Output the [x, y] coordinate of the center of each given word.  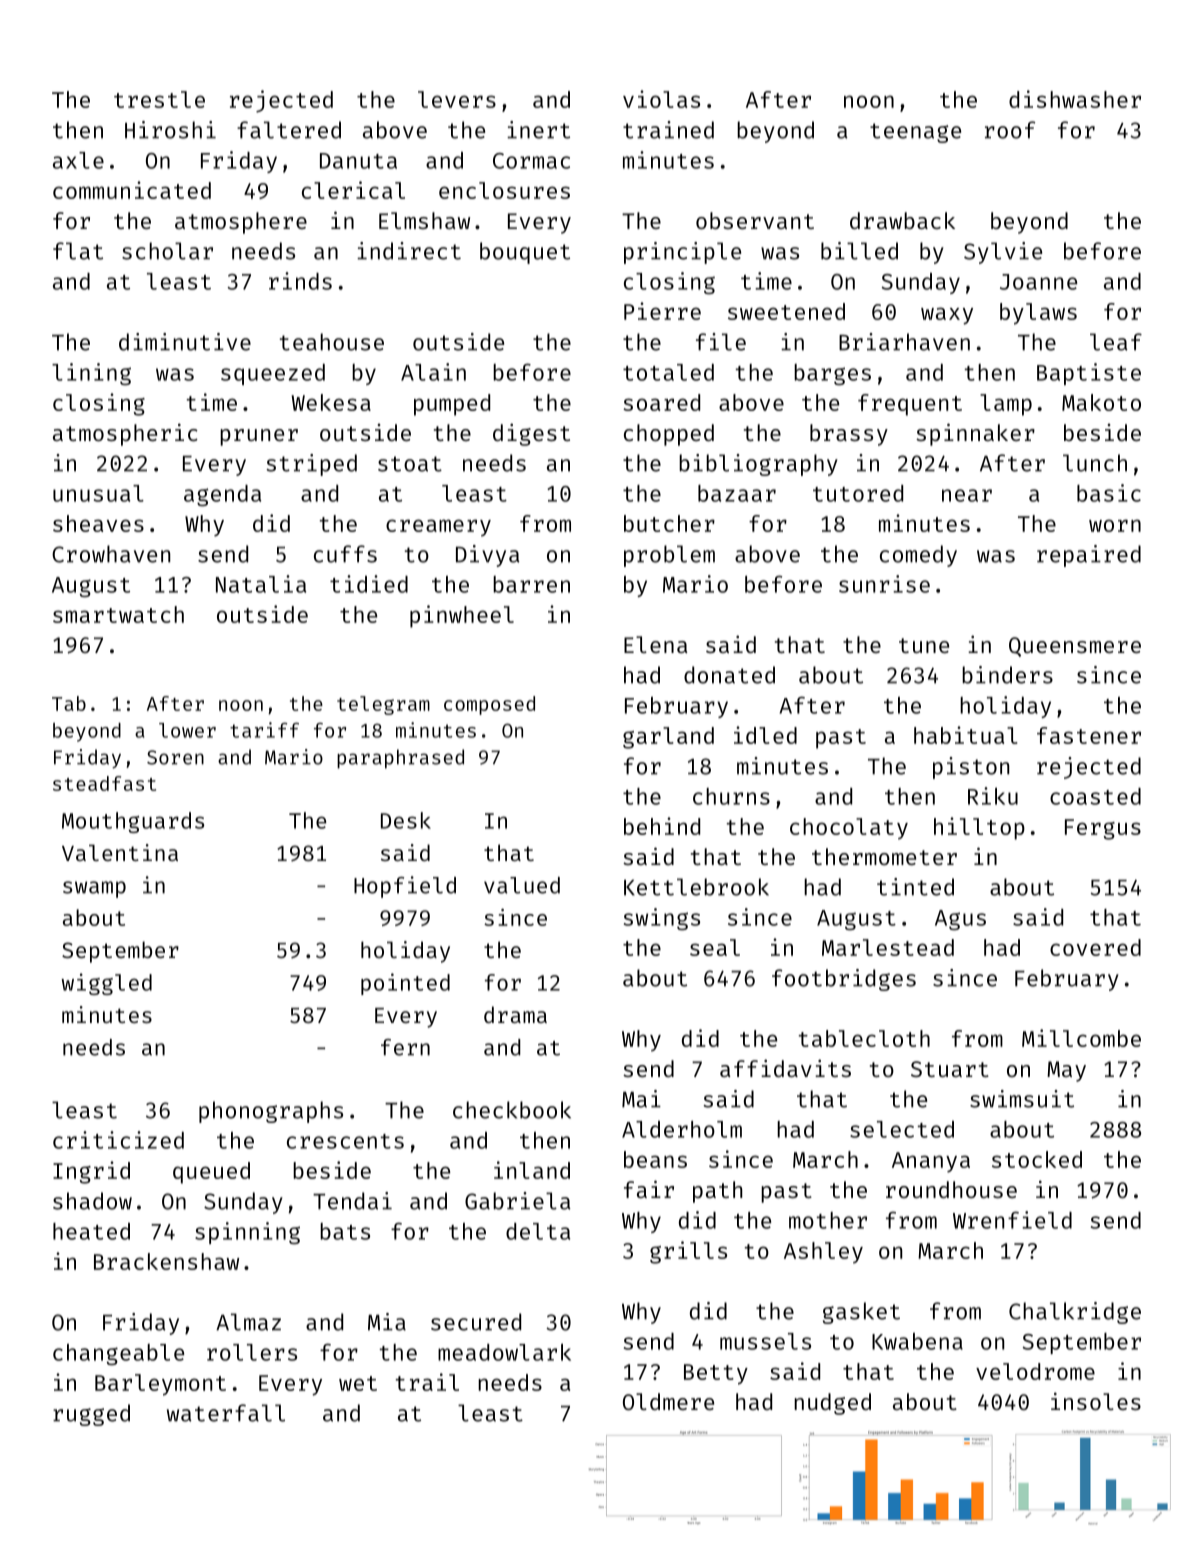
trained [668, 130]
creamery [438, 528]
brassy [849, 435]
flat [78, 251]
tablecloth [864, 1038]
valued [522, 885]
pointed [405, 984]
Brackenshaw [166, 1261]
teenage [915, 133]
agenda [222, 495]
